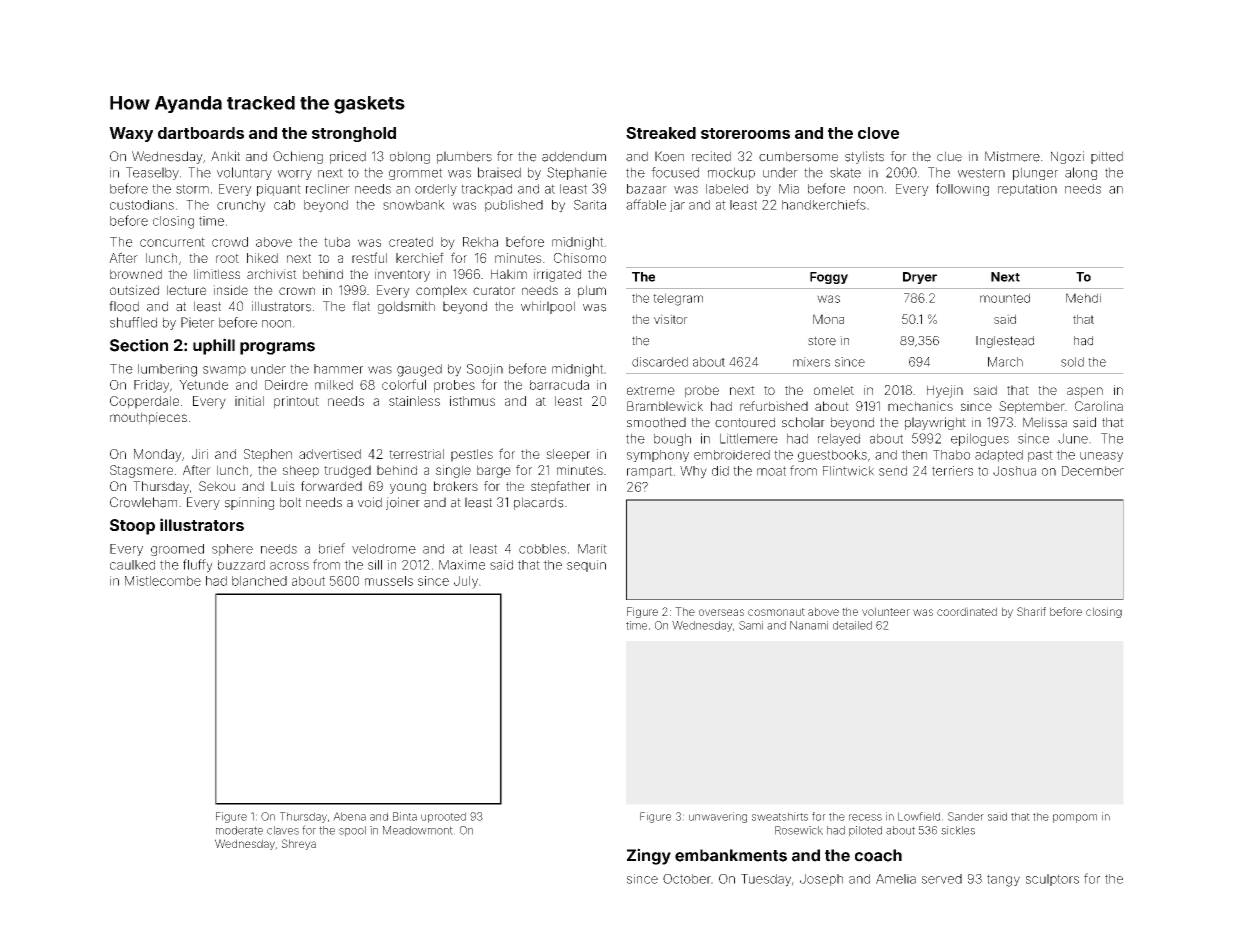  What do you see at coordinates (811, 362) in the screenshot?
I see `mixers` at bounding box center [811, 362].
